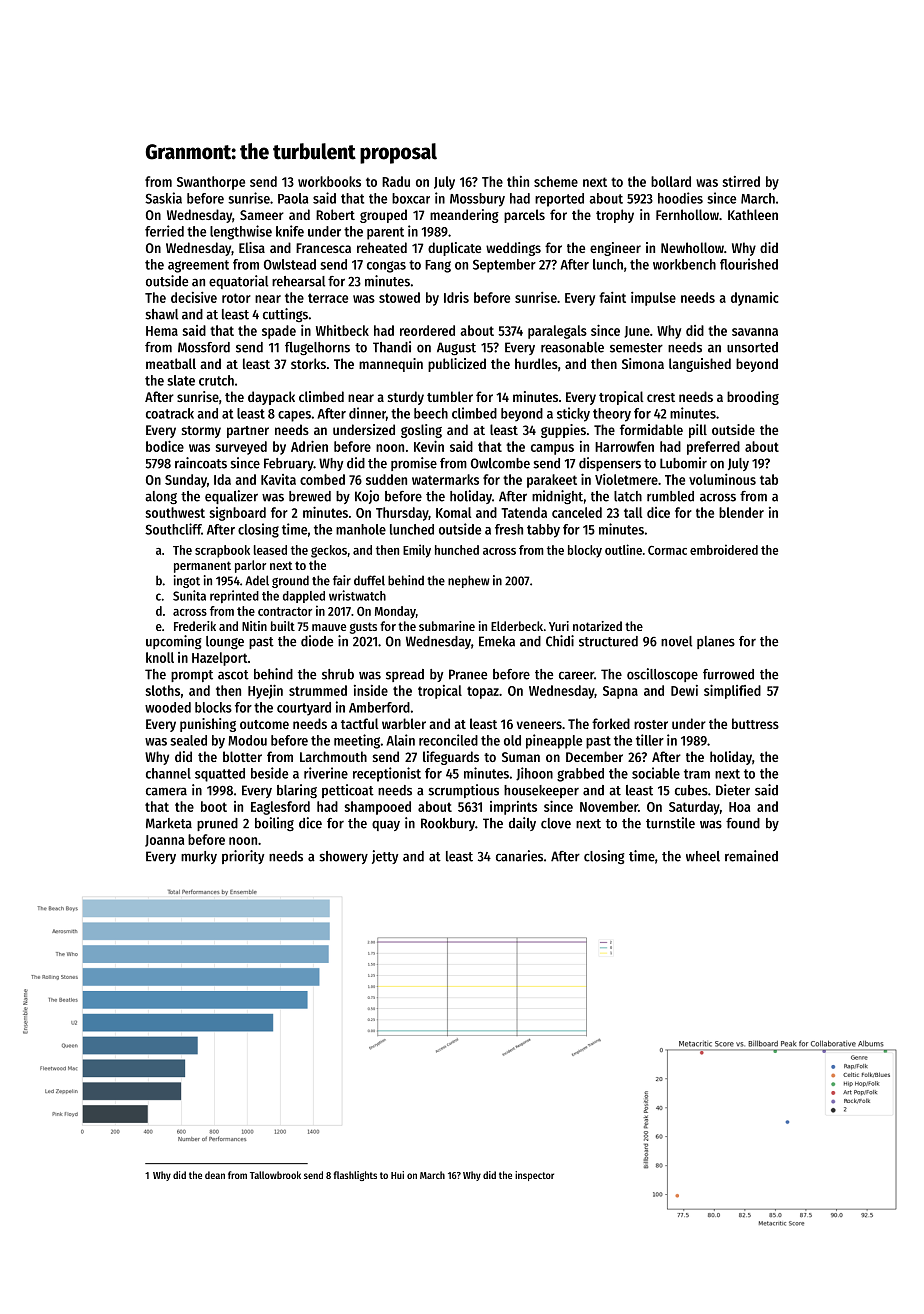  I want to click on midnight, so click(557, 497).
